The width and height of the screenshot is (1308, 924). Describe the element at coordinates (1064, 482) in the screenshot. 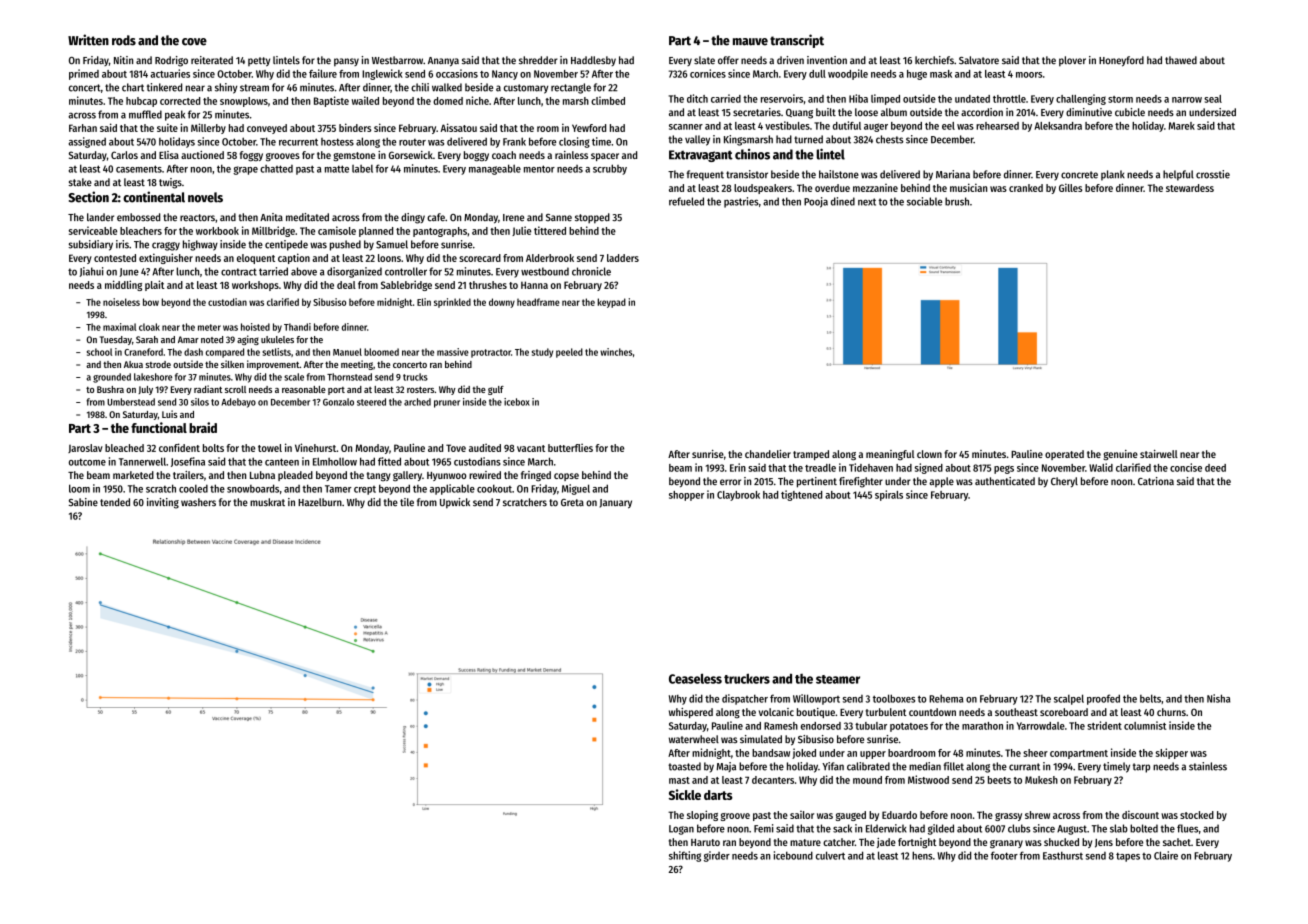

I see `Cheryl` at that location.
